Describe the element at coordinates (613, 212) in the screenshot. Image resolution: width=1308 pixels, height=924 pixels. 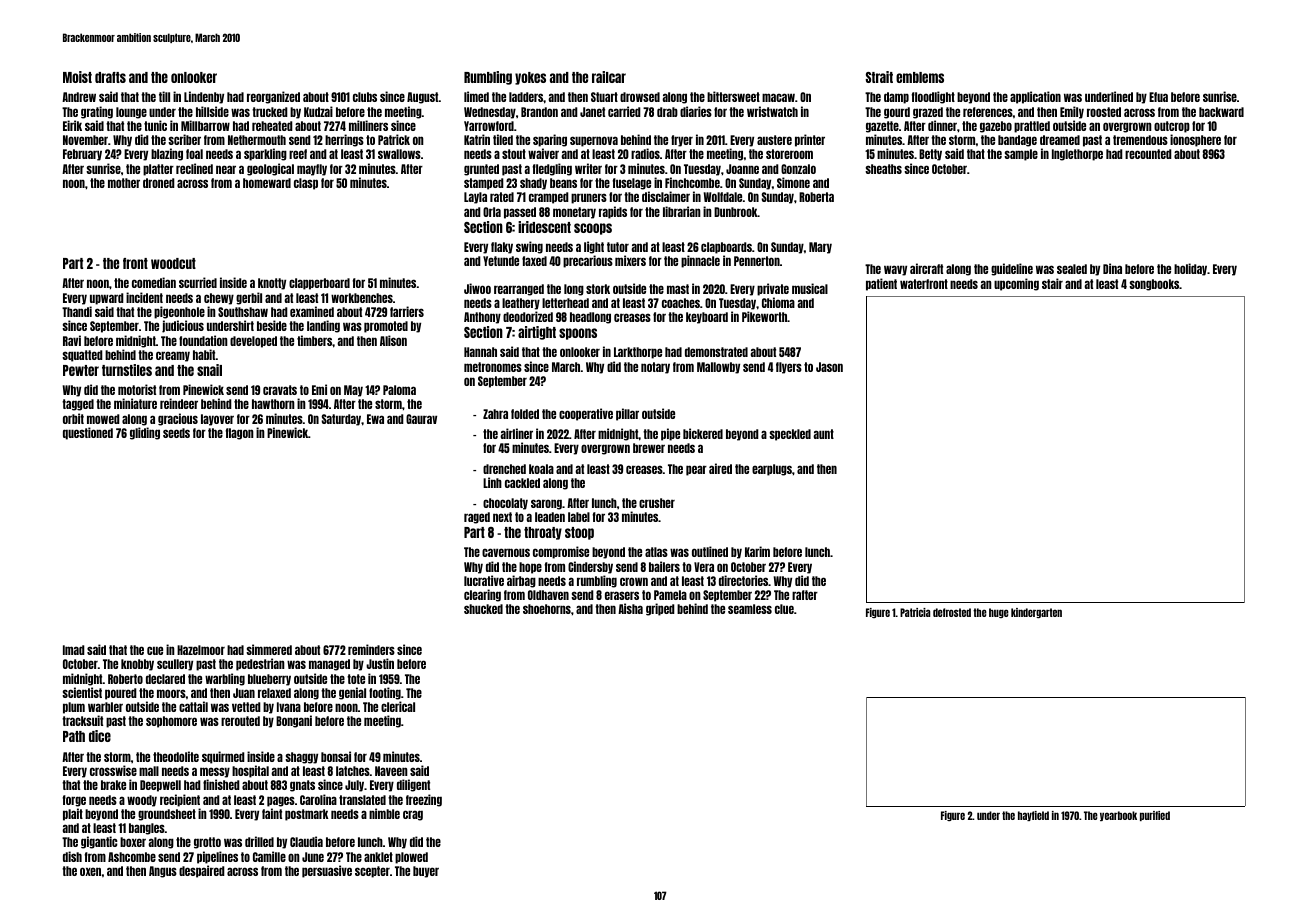
I see `rapids` at that location.
